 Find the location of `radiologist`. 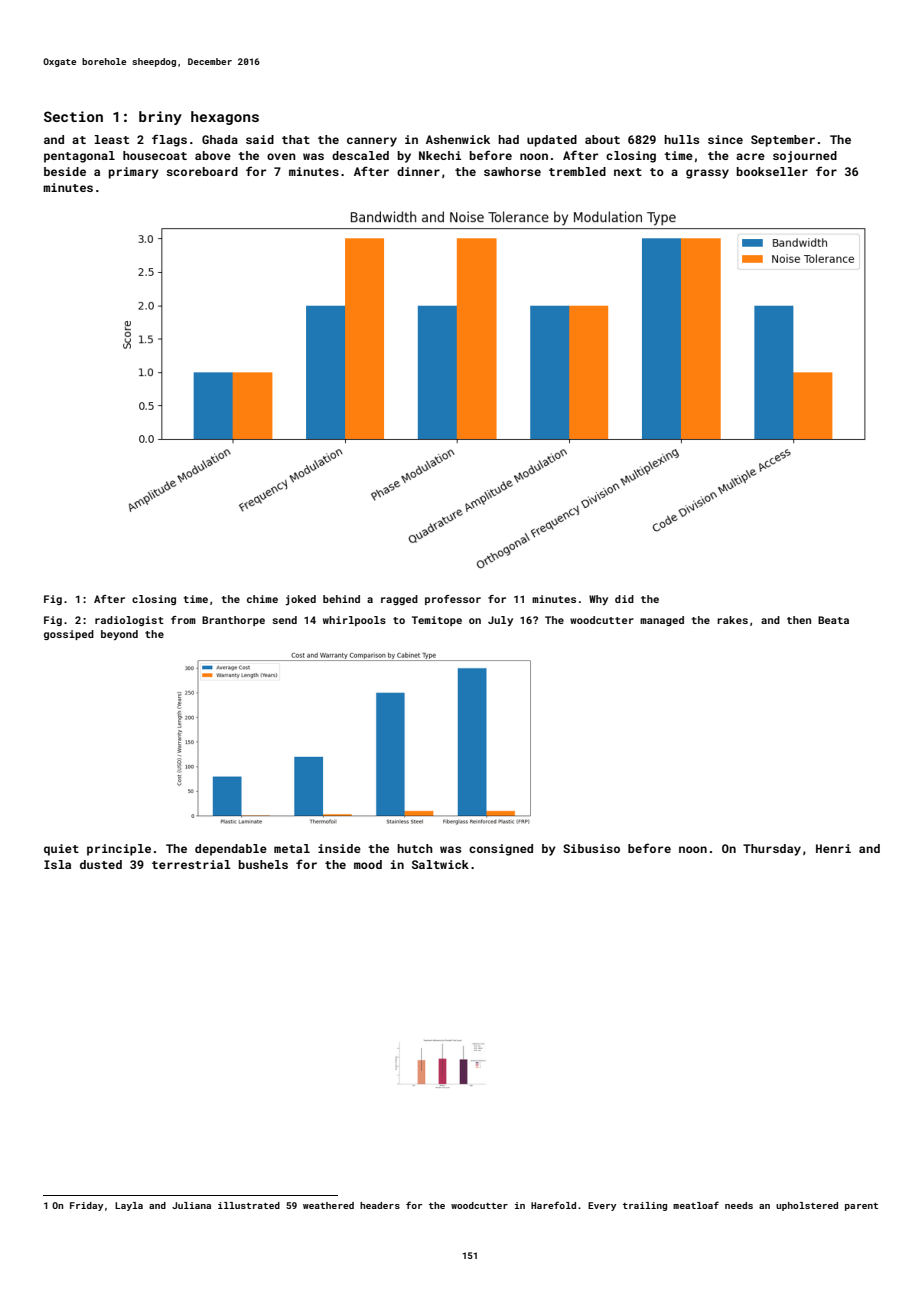

radiologist is located at coordinates (129, 621).
